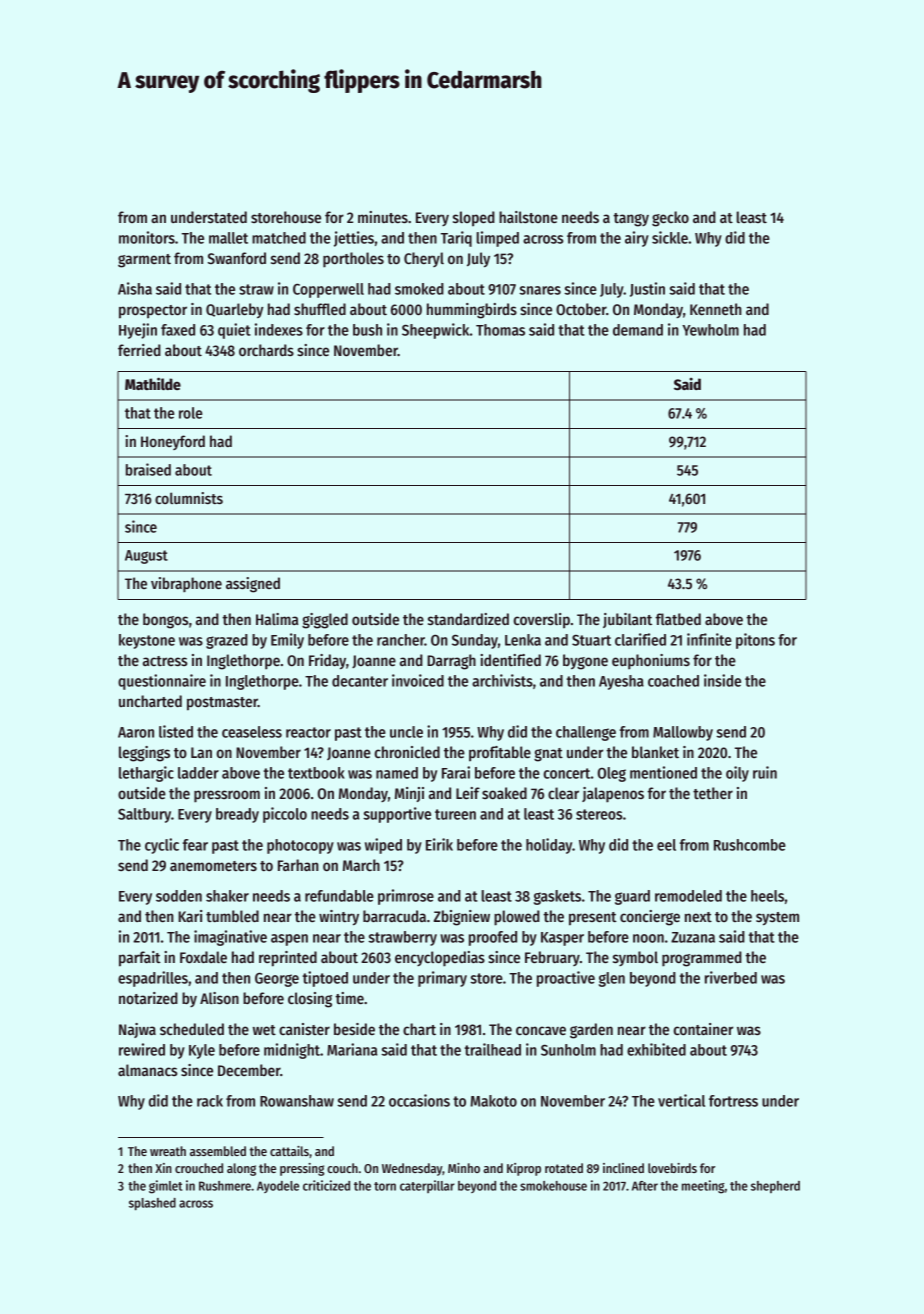  Describe the element at coordinates (681, 1100) in the screenshot. I see `vertical` at that location.
